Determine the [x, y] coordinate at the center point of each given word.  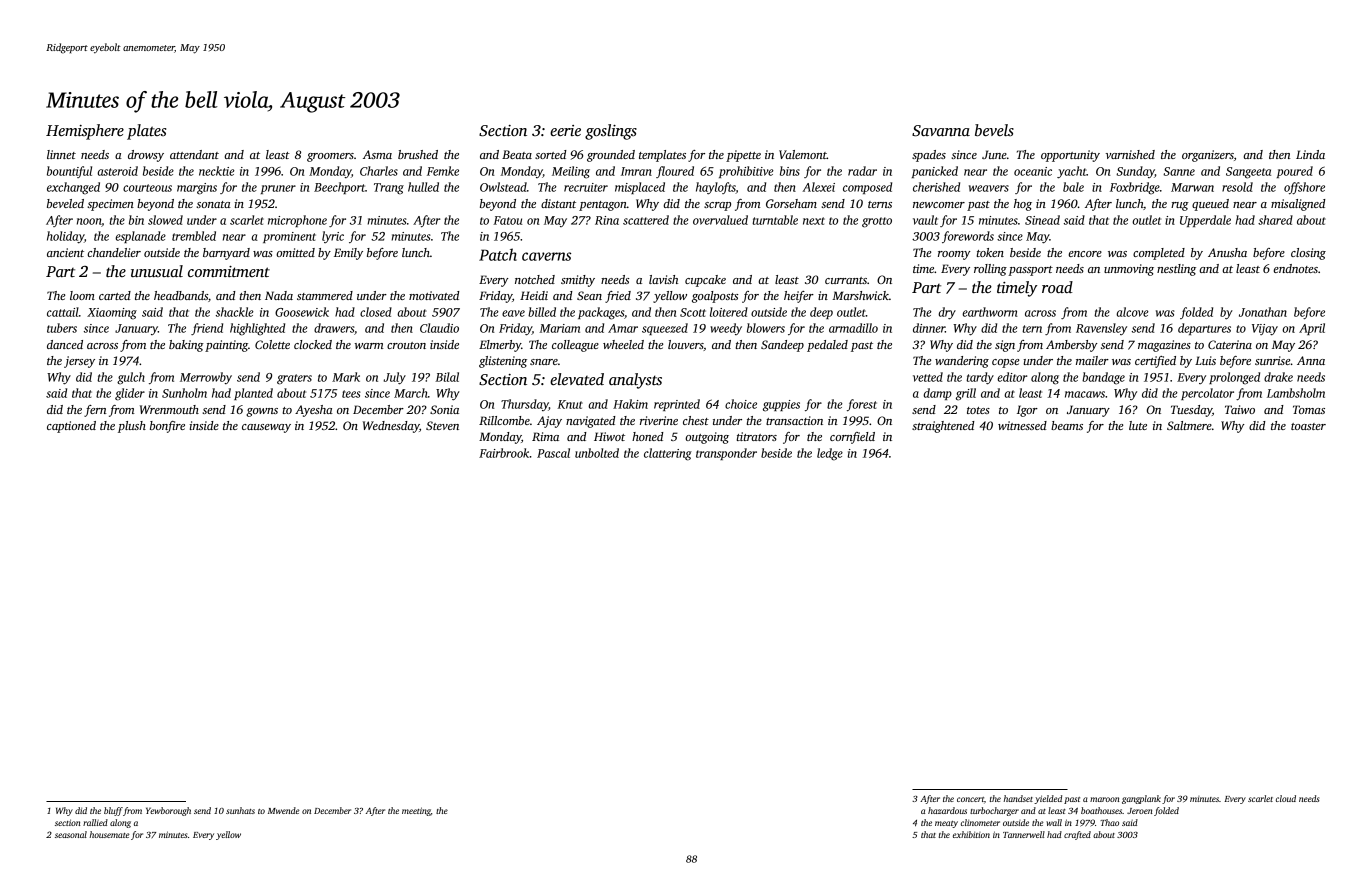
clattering [668, 454]
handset [1018, 798]
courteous [147, 188]
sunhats [240, 810]
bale [1073, 187]
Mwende [284, 810]
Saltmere [1189, 425]
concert [970, 799]
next [814, 221]
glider [130, 394]
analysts [635, 381]
